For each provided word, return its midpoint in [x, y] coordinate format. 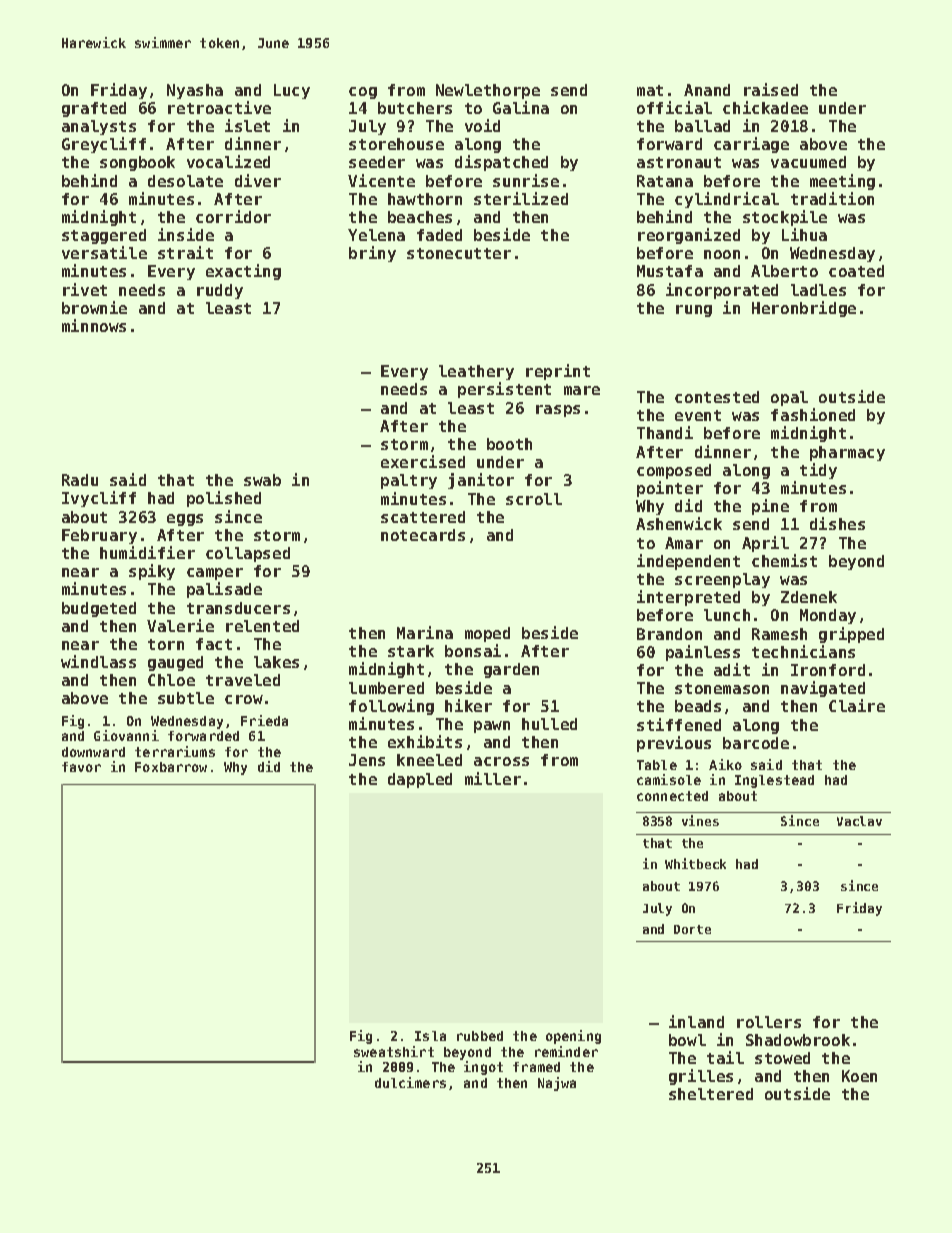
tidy [818, 471]
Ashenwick [679, 523]
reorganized [689, 236]
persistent [504, 390]
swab [262, 480]
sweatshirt [394, 1051]
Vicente [381, 180]
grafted [94, 109]
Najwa [557, 1084]
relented [262, 626]
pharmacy [847, 453]
